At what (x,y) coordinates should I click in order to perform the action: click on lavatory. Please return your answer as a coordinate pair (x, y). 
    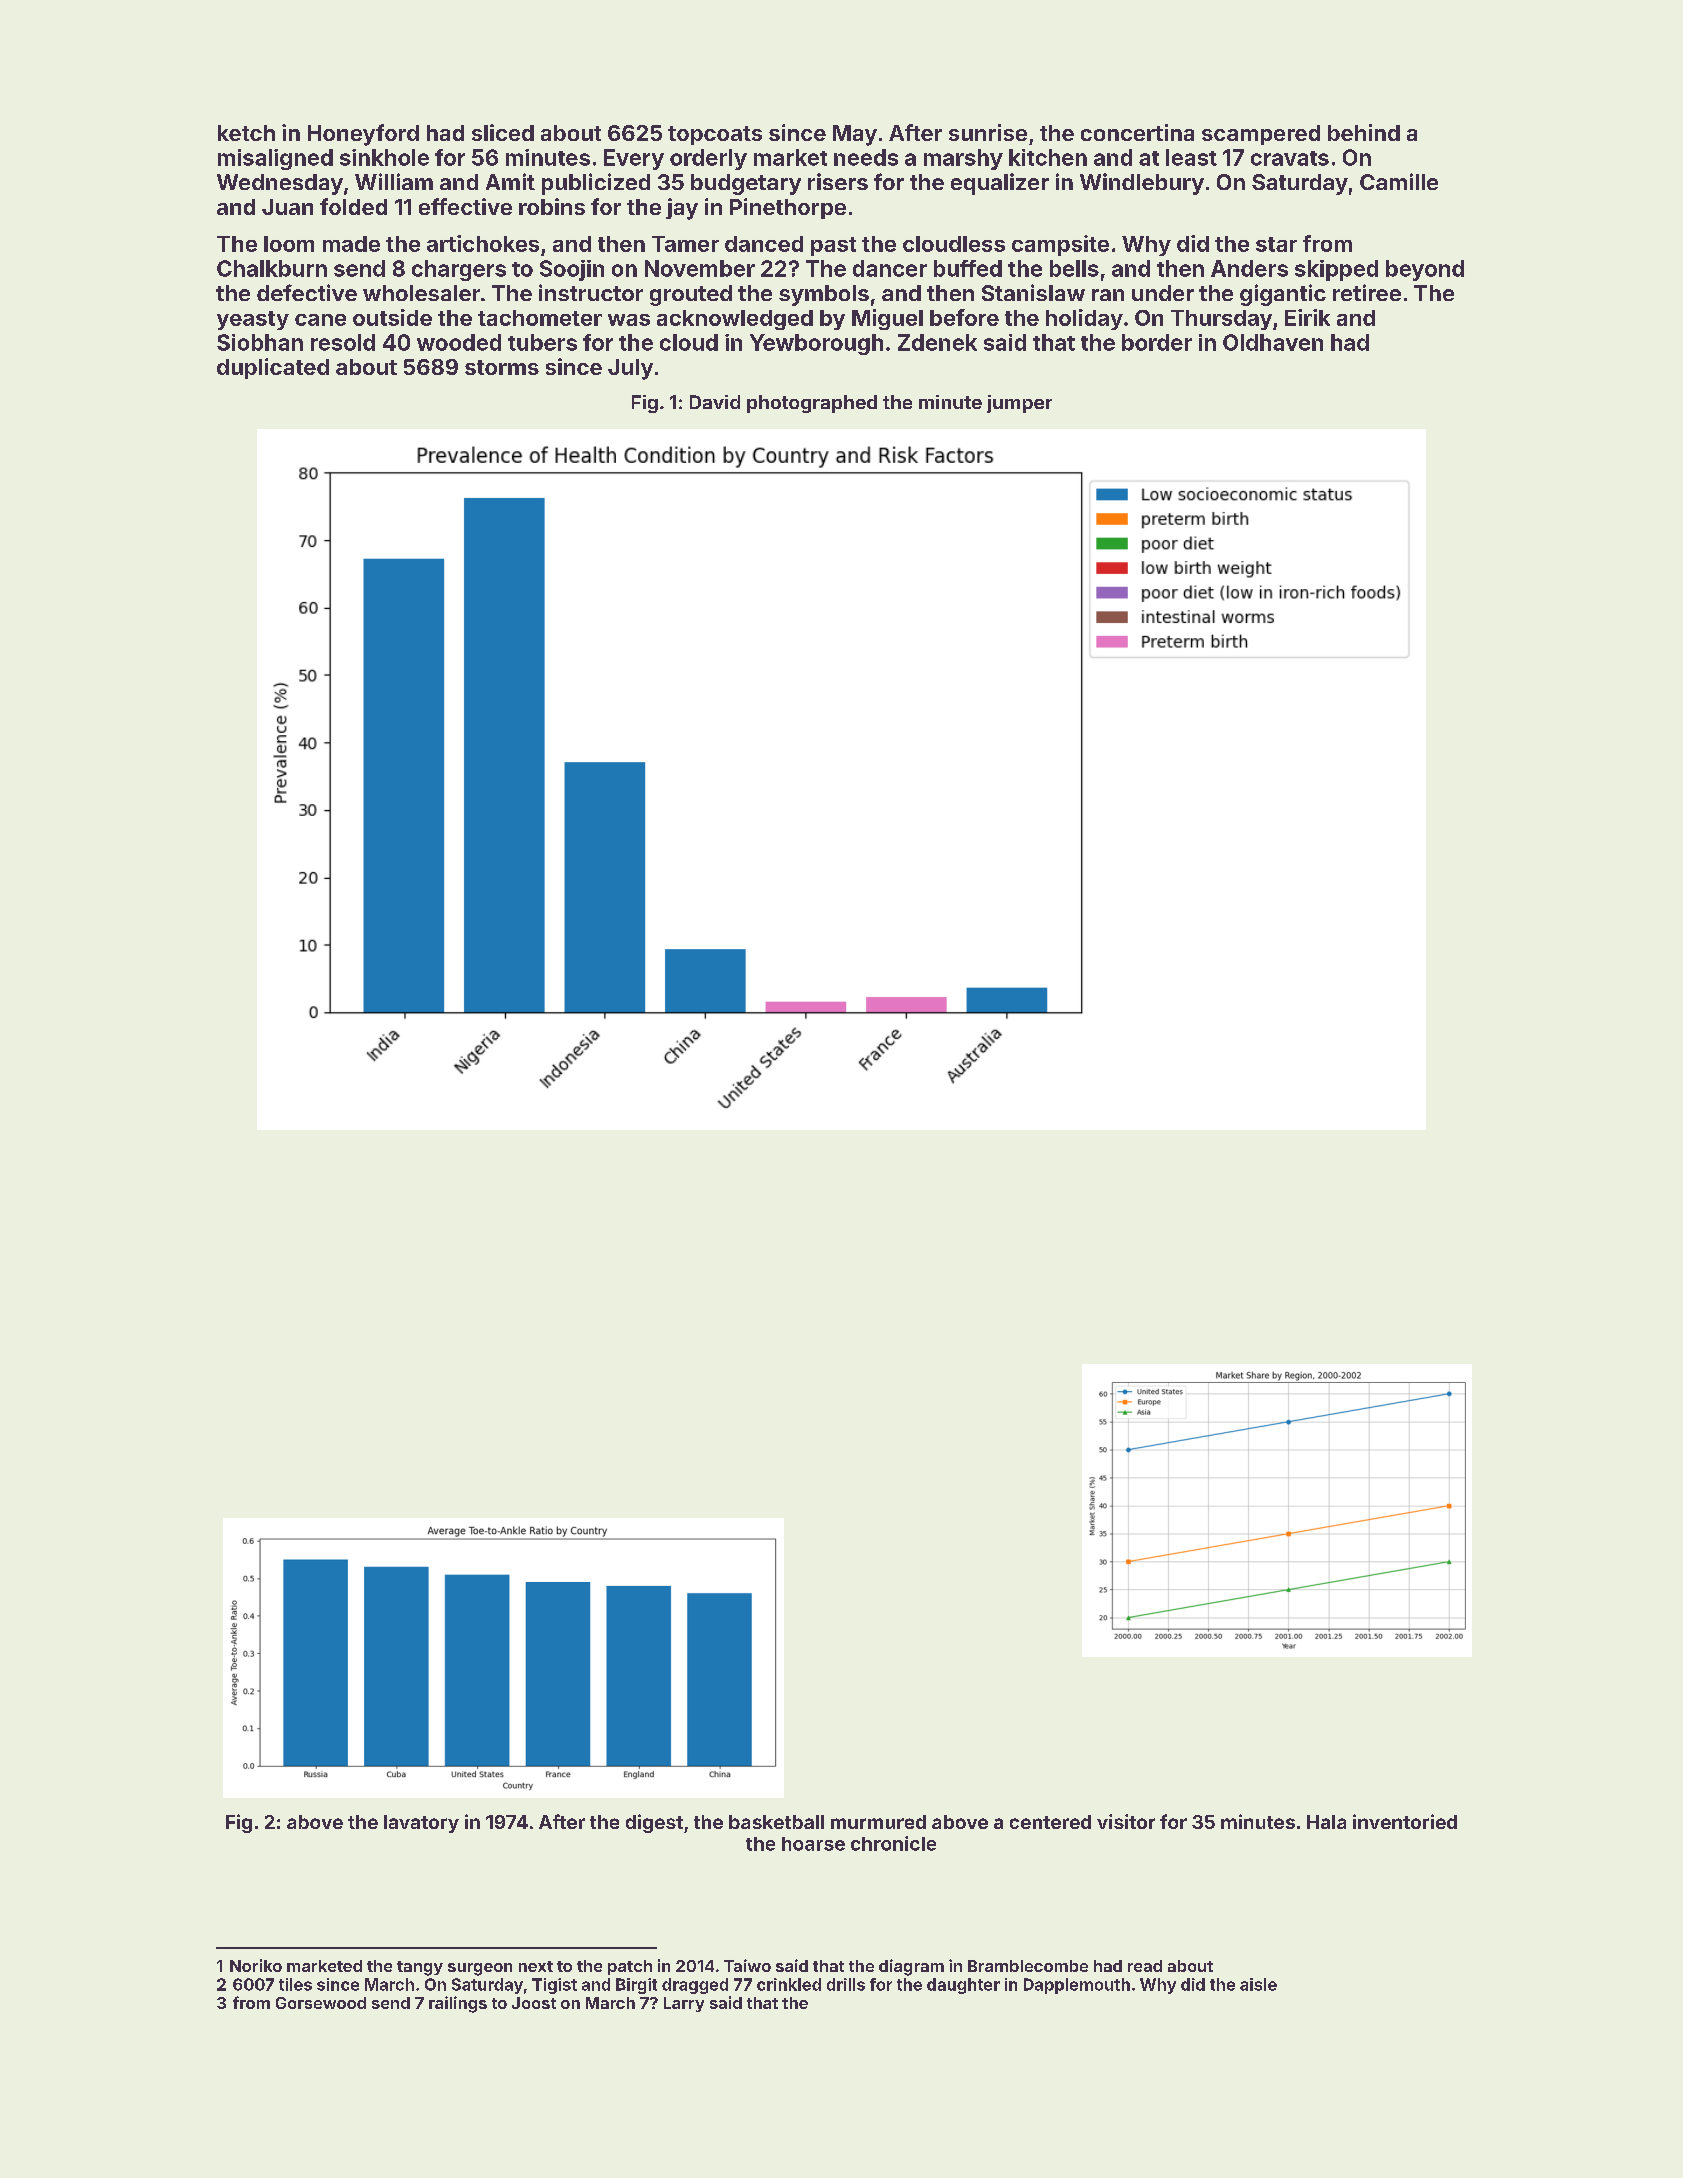
    Looking at the image, I should click on (421, 1824).
